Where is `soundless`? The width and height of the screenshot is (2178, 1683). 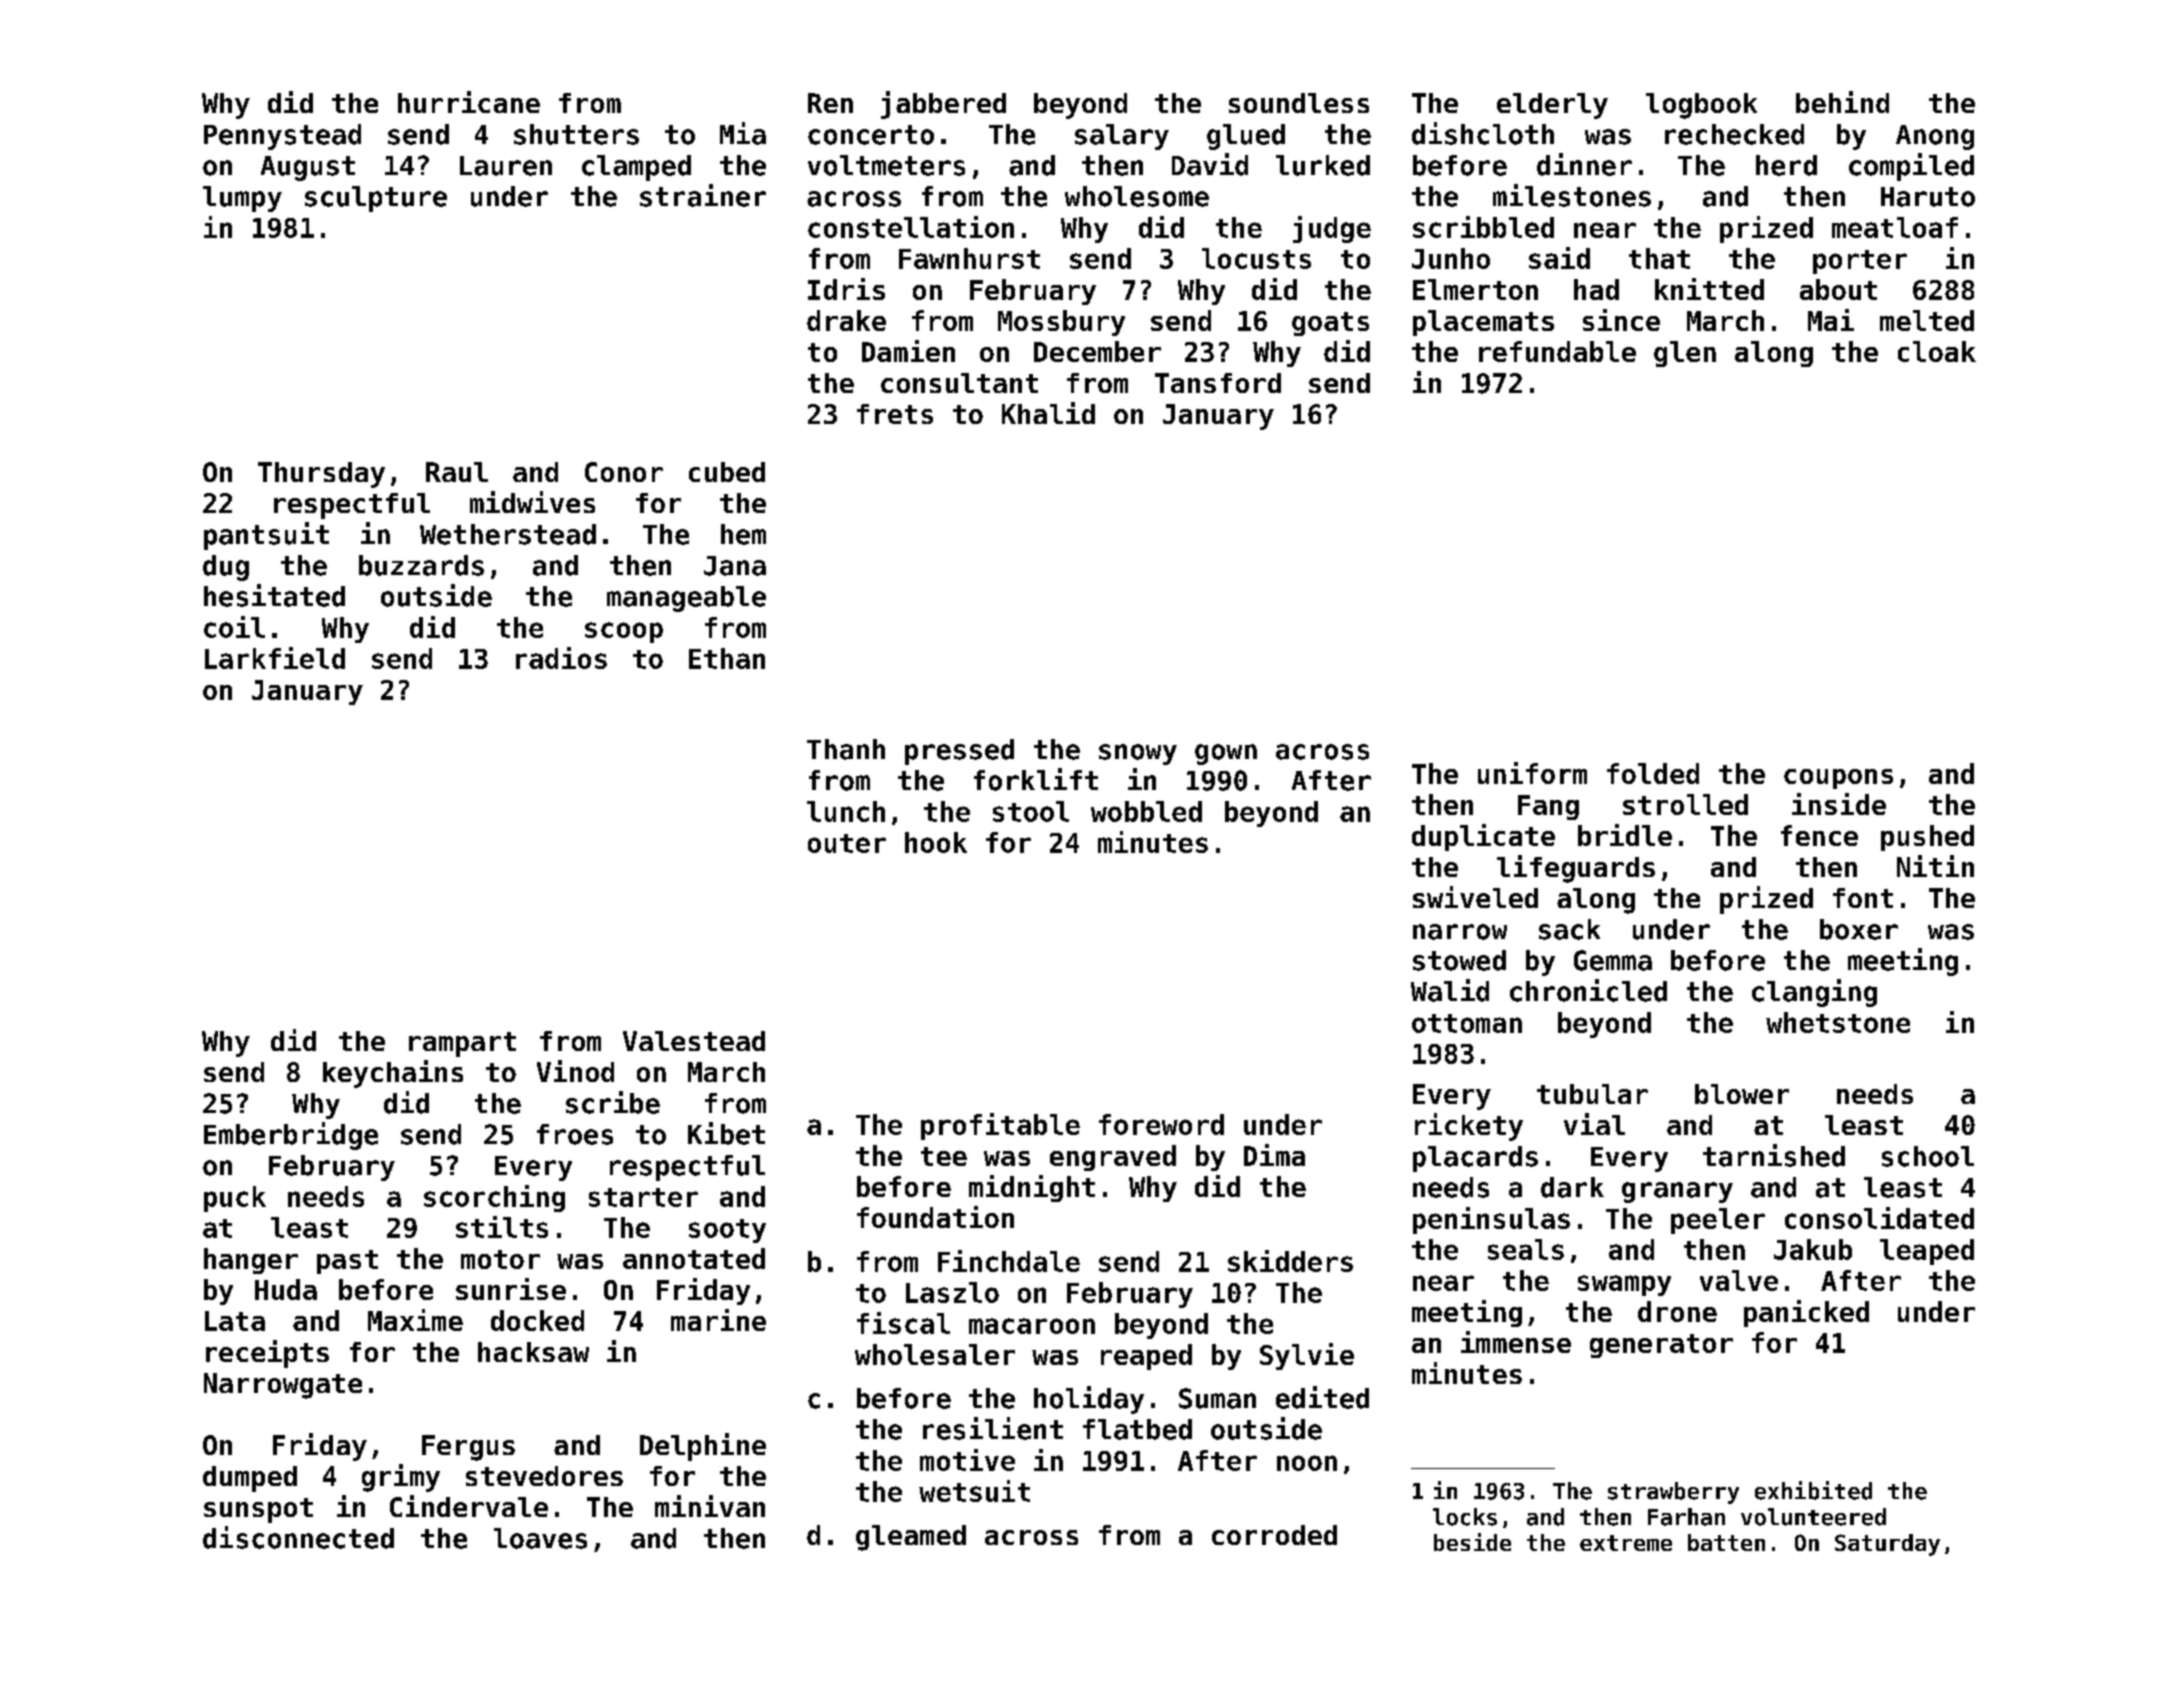 soundless is located at coordinates (1299, 103).
